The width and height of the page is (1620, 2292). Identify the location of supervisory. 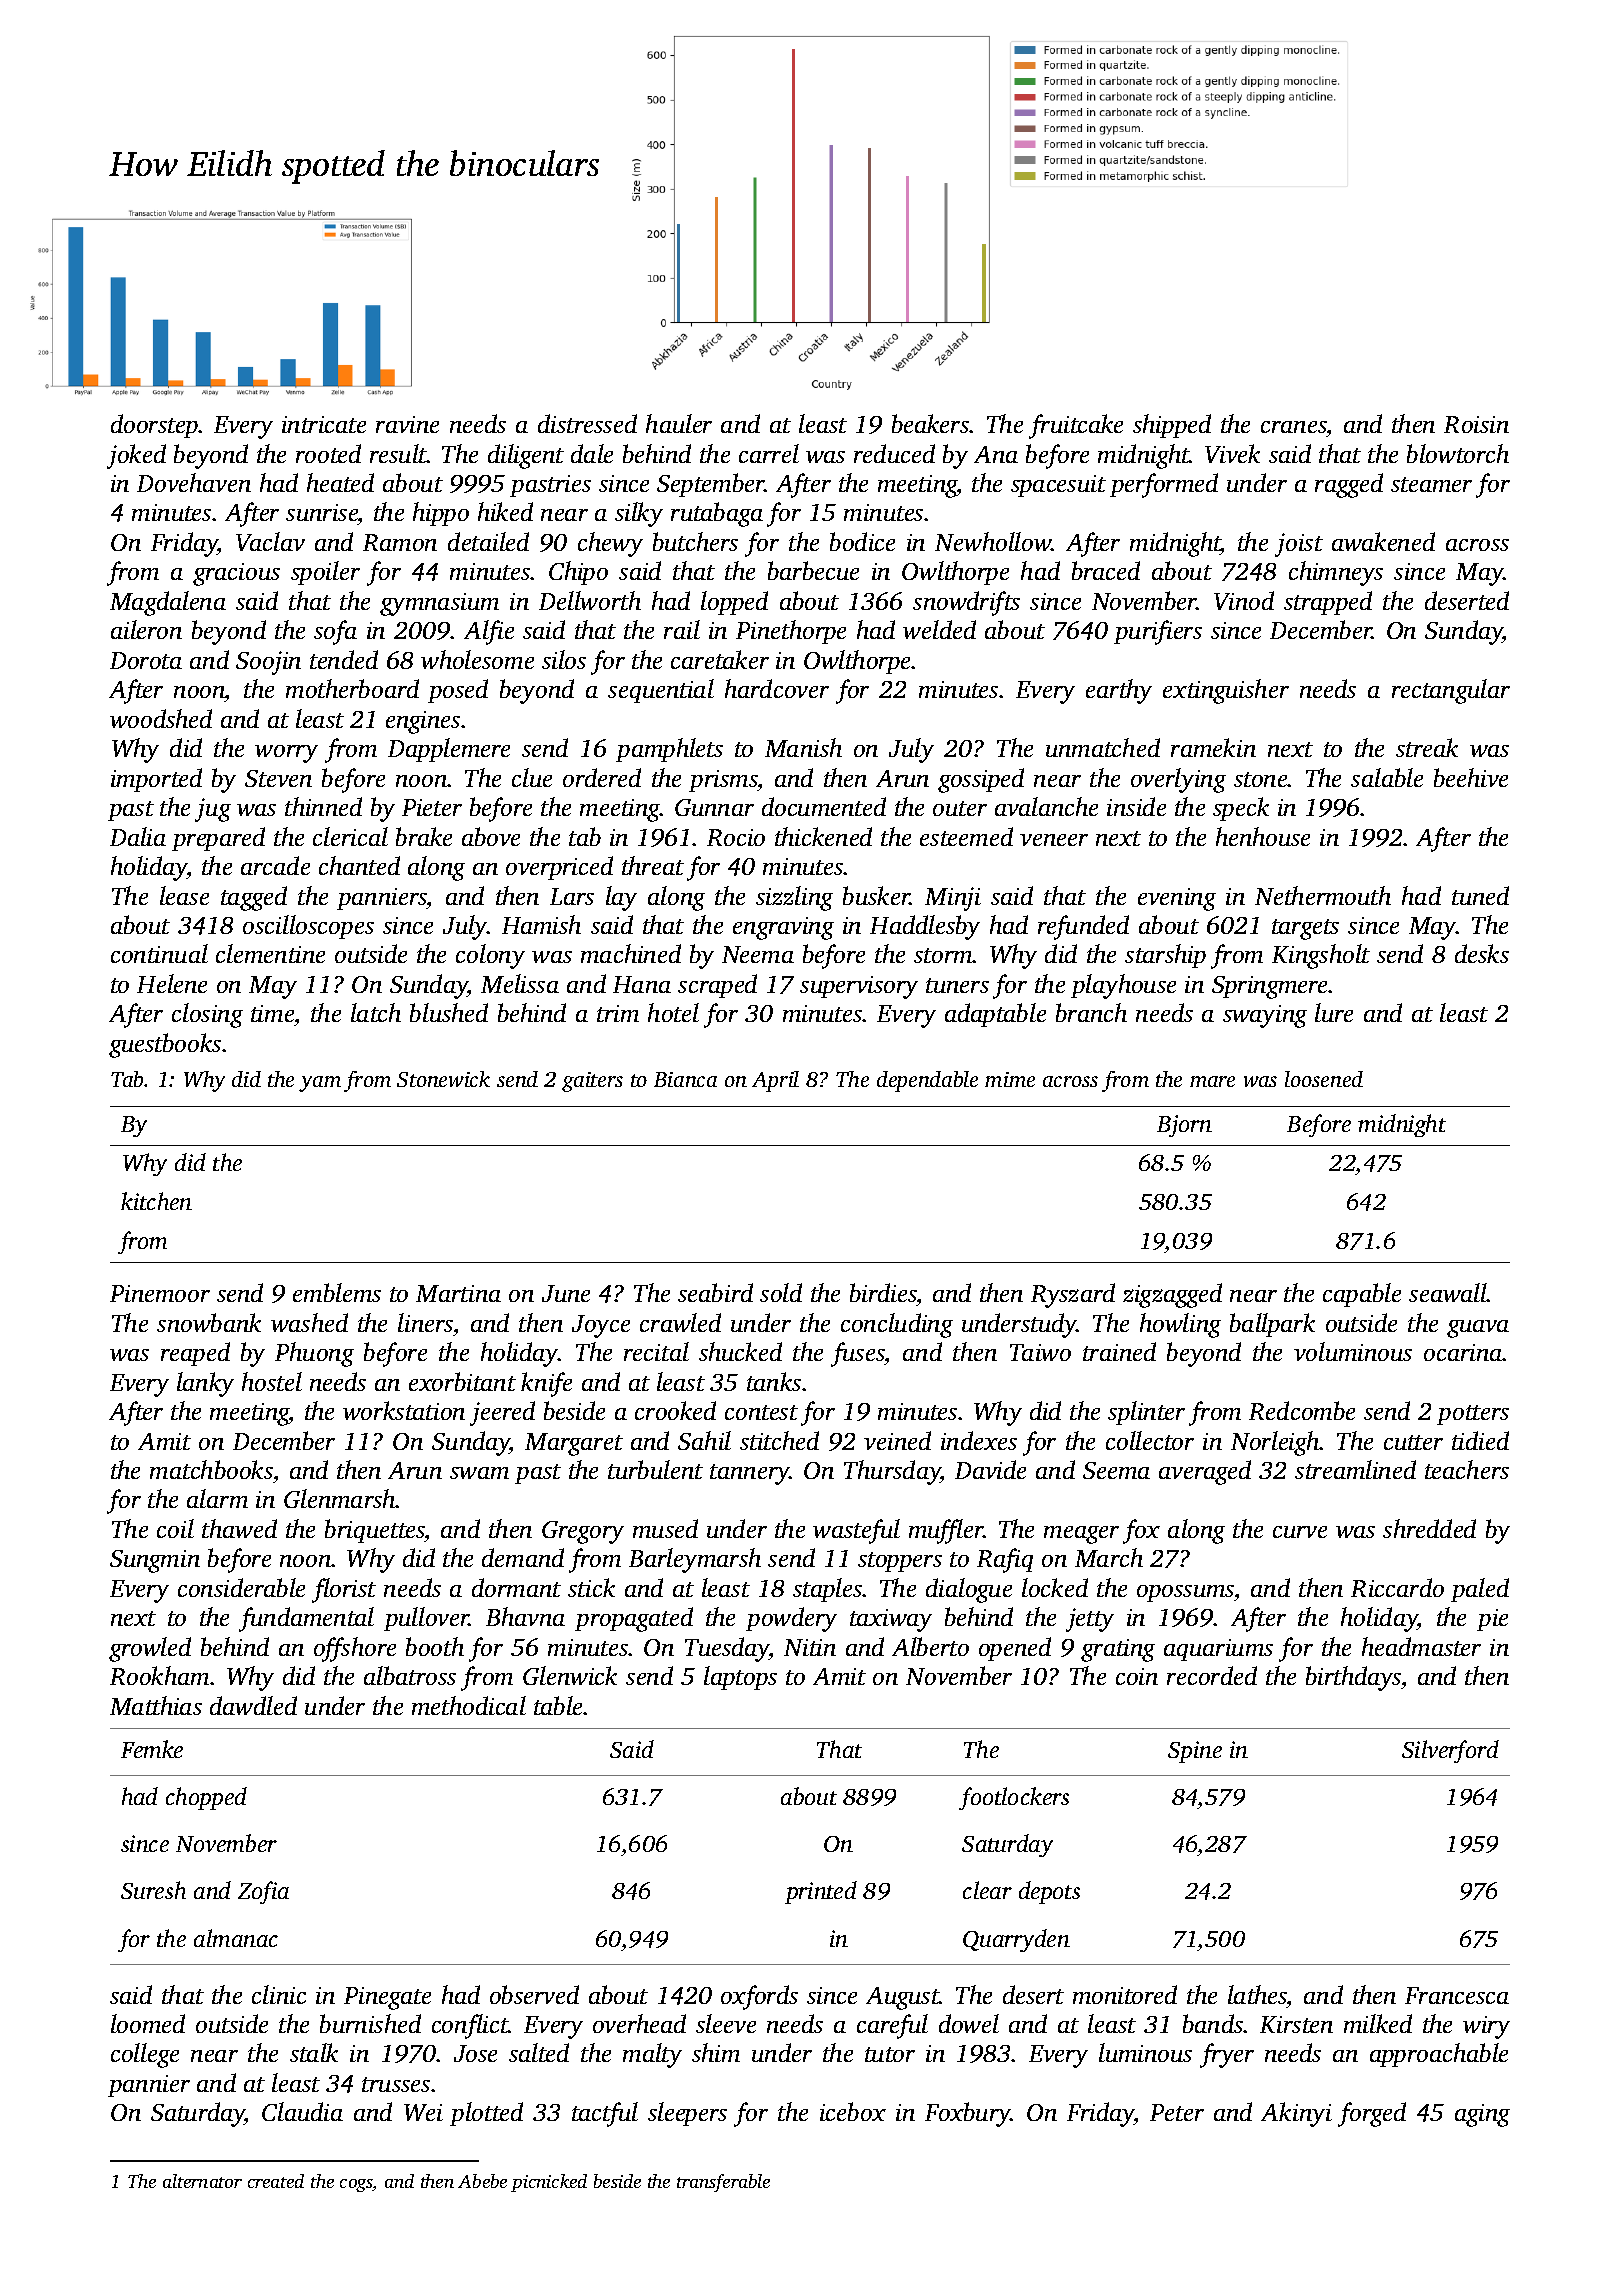
(859, 987).
